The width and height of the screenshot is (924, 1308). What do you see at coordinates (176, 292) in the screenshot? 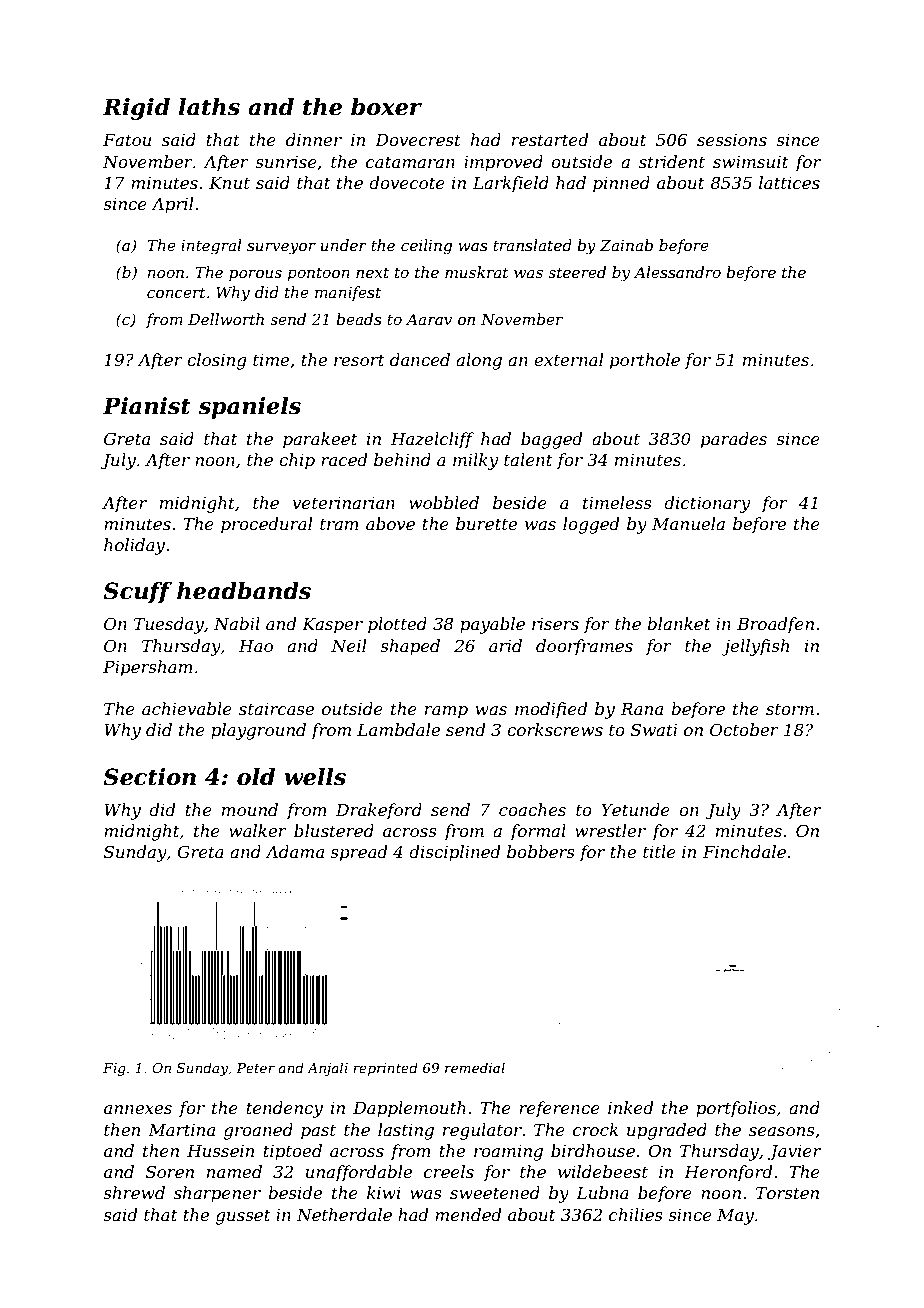
I see `concert` at bounding box center [176, 292].
